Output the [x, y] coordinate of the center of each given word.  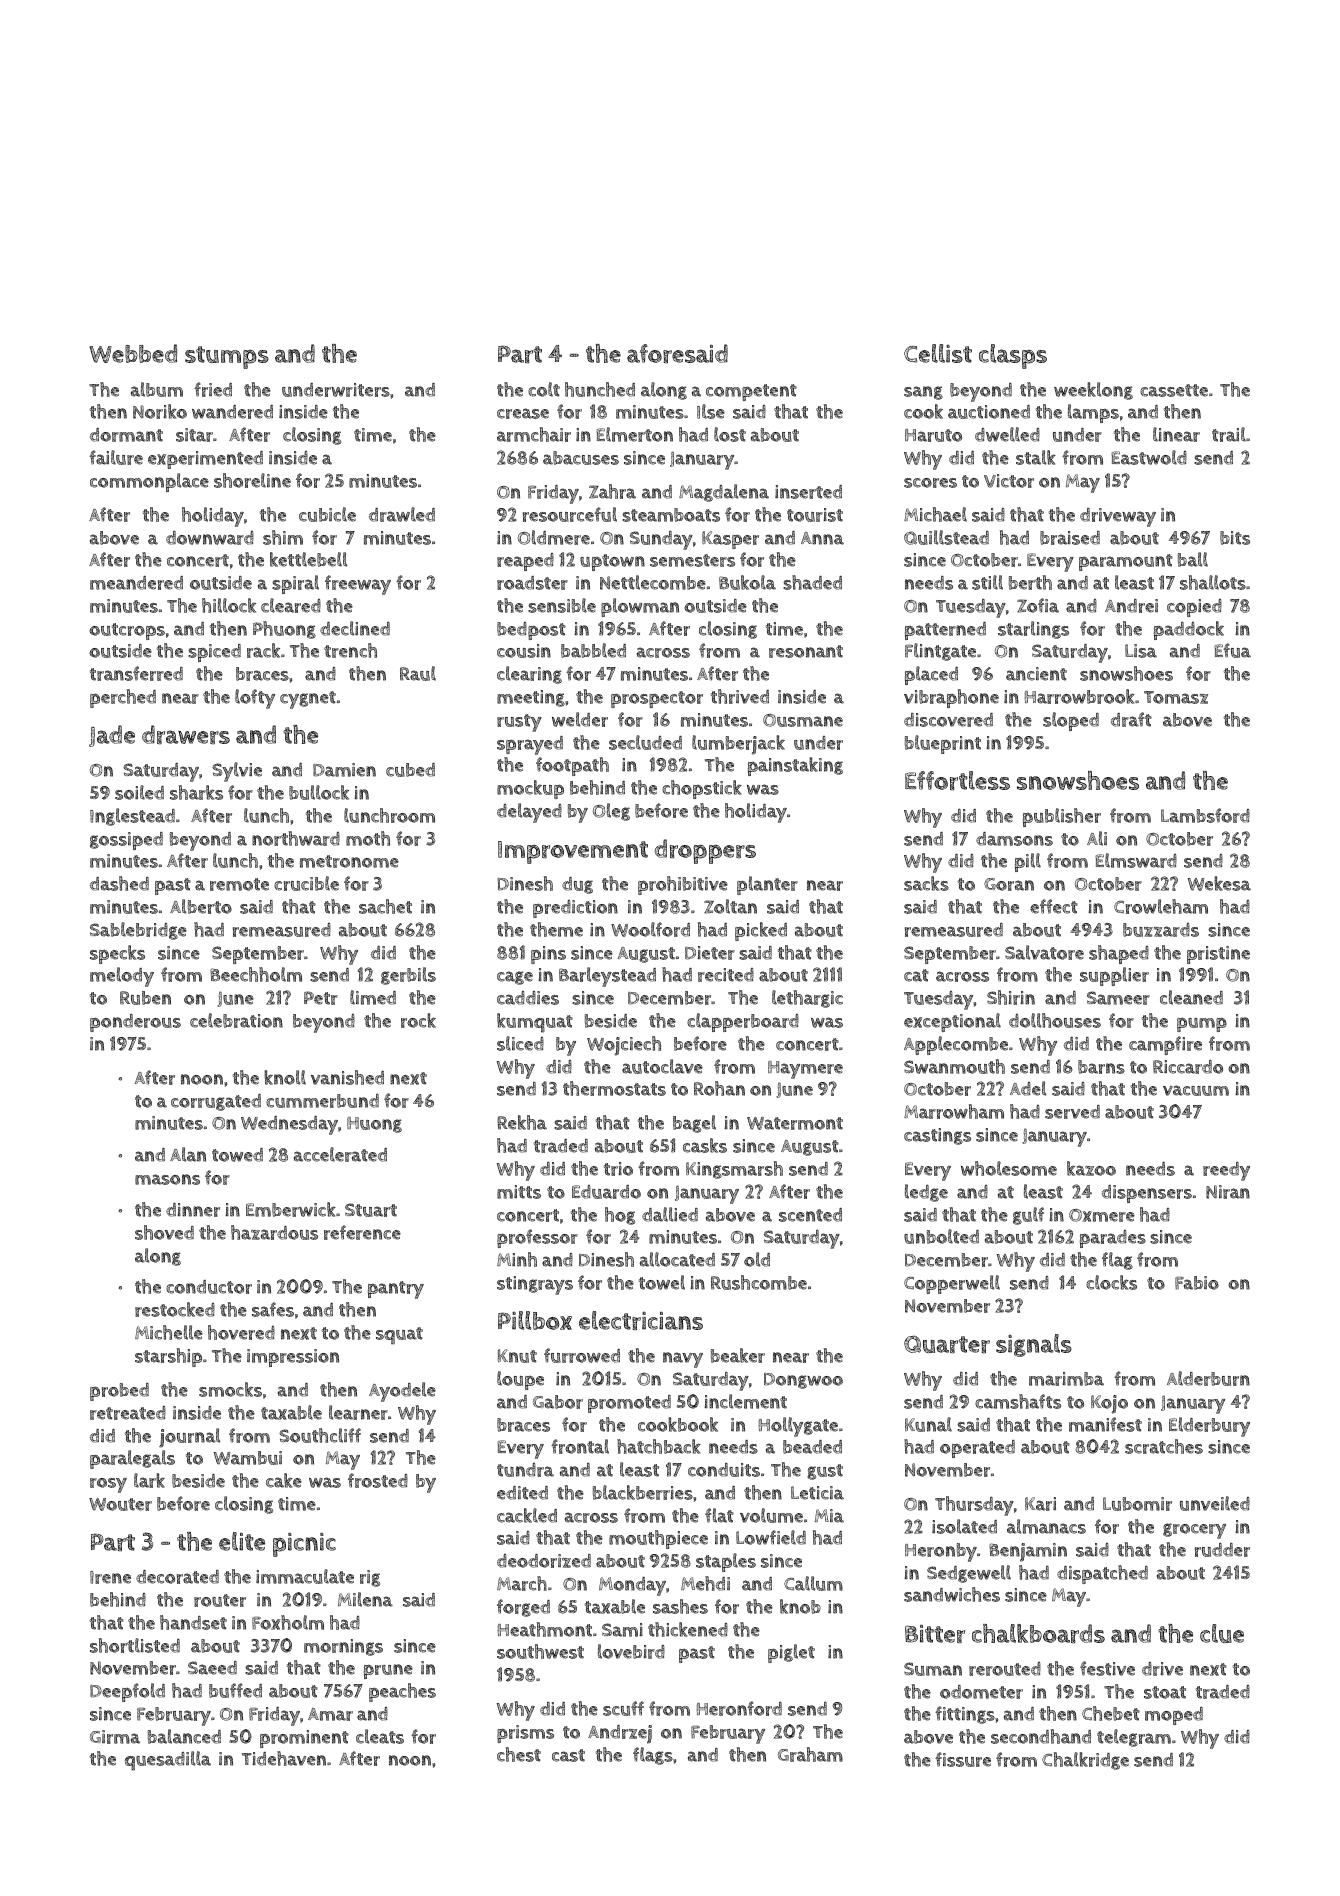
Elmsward [1136, 860]
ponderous [135, 1023]
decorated [177, 1577]
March [522, 1583]
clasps [1013, 356]
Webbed [133, 353]
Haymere [805, 1070]
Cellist [938, 353]
